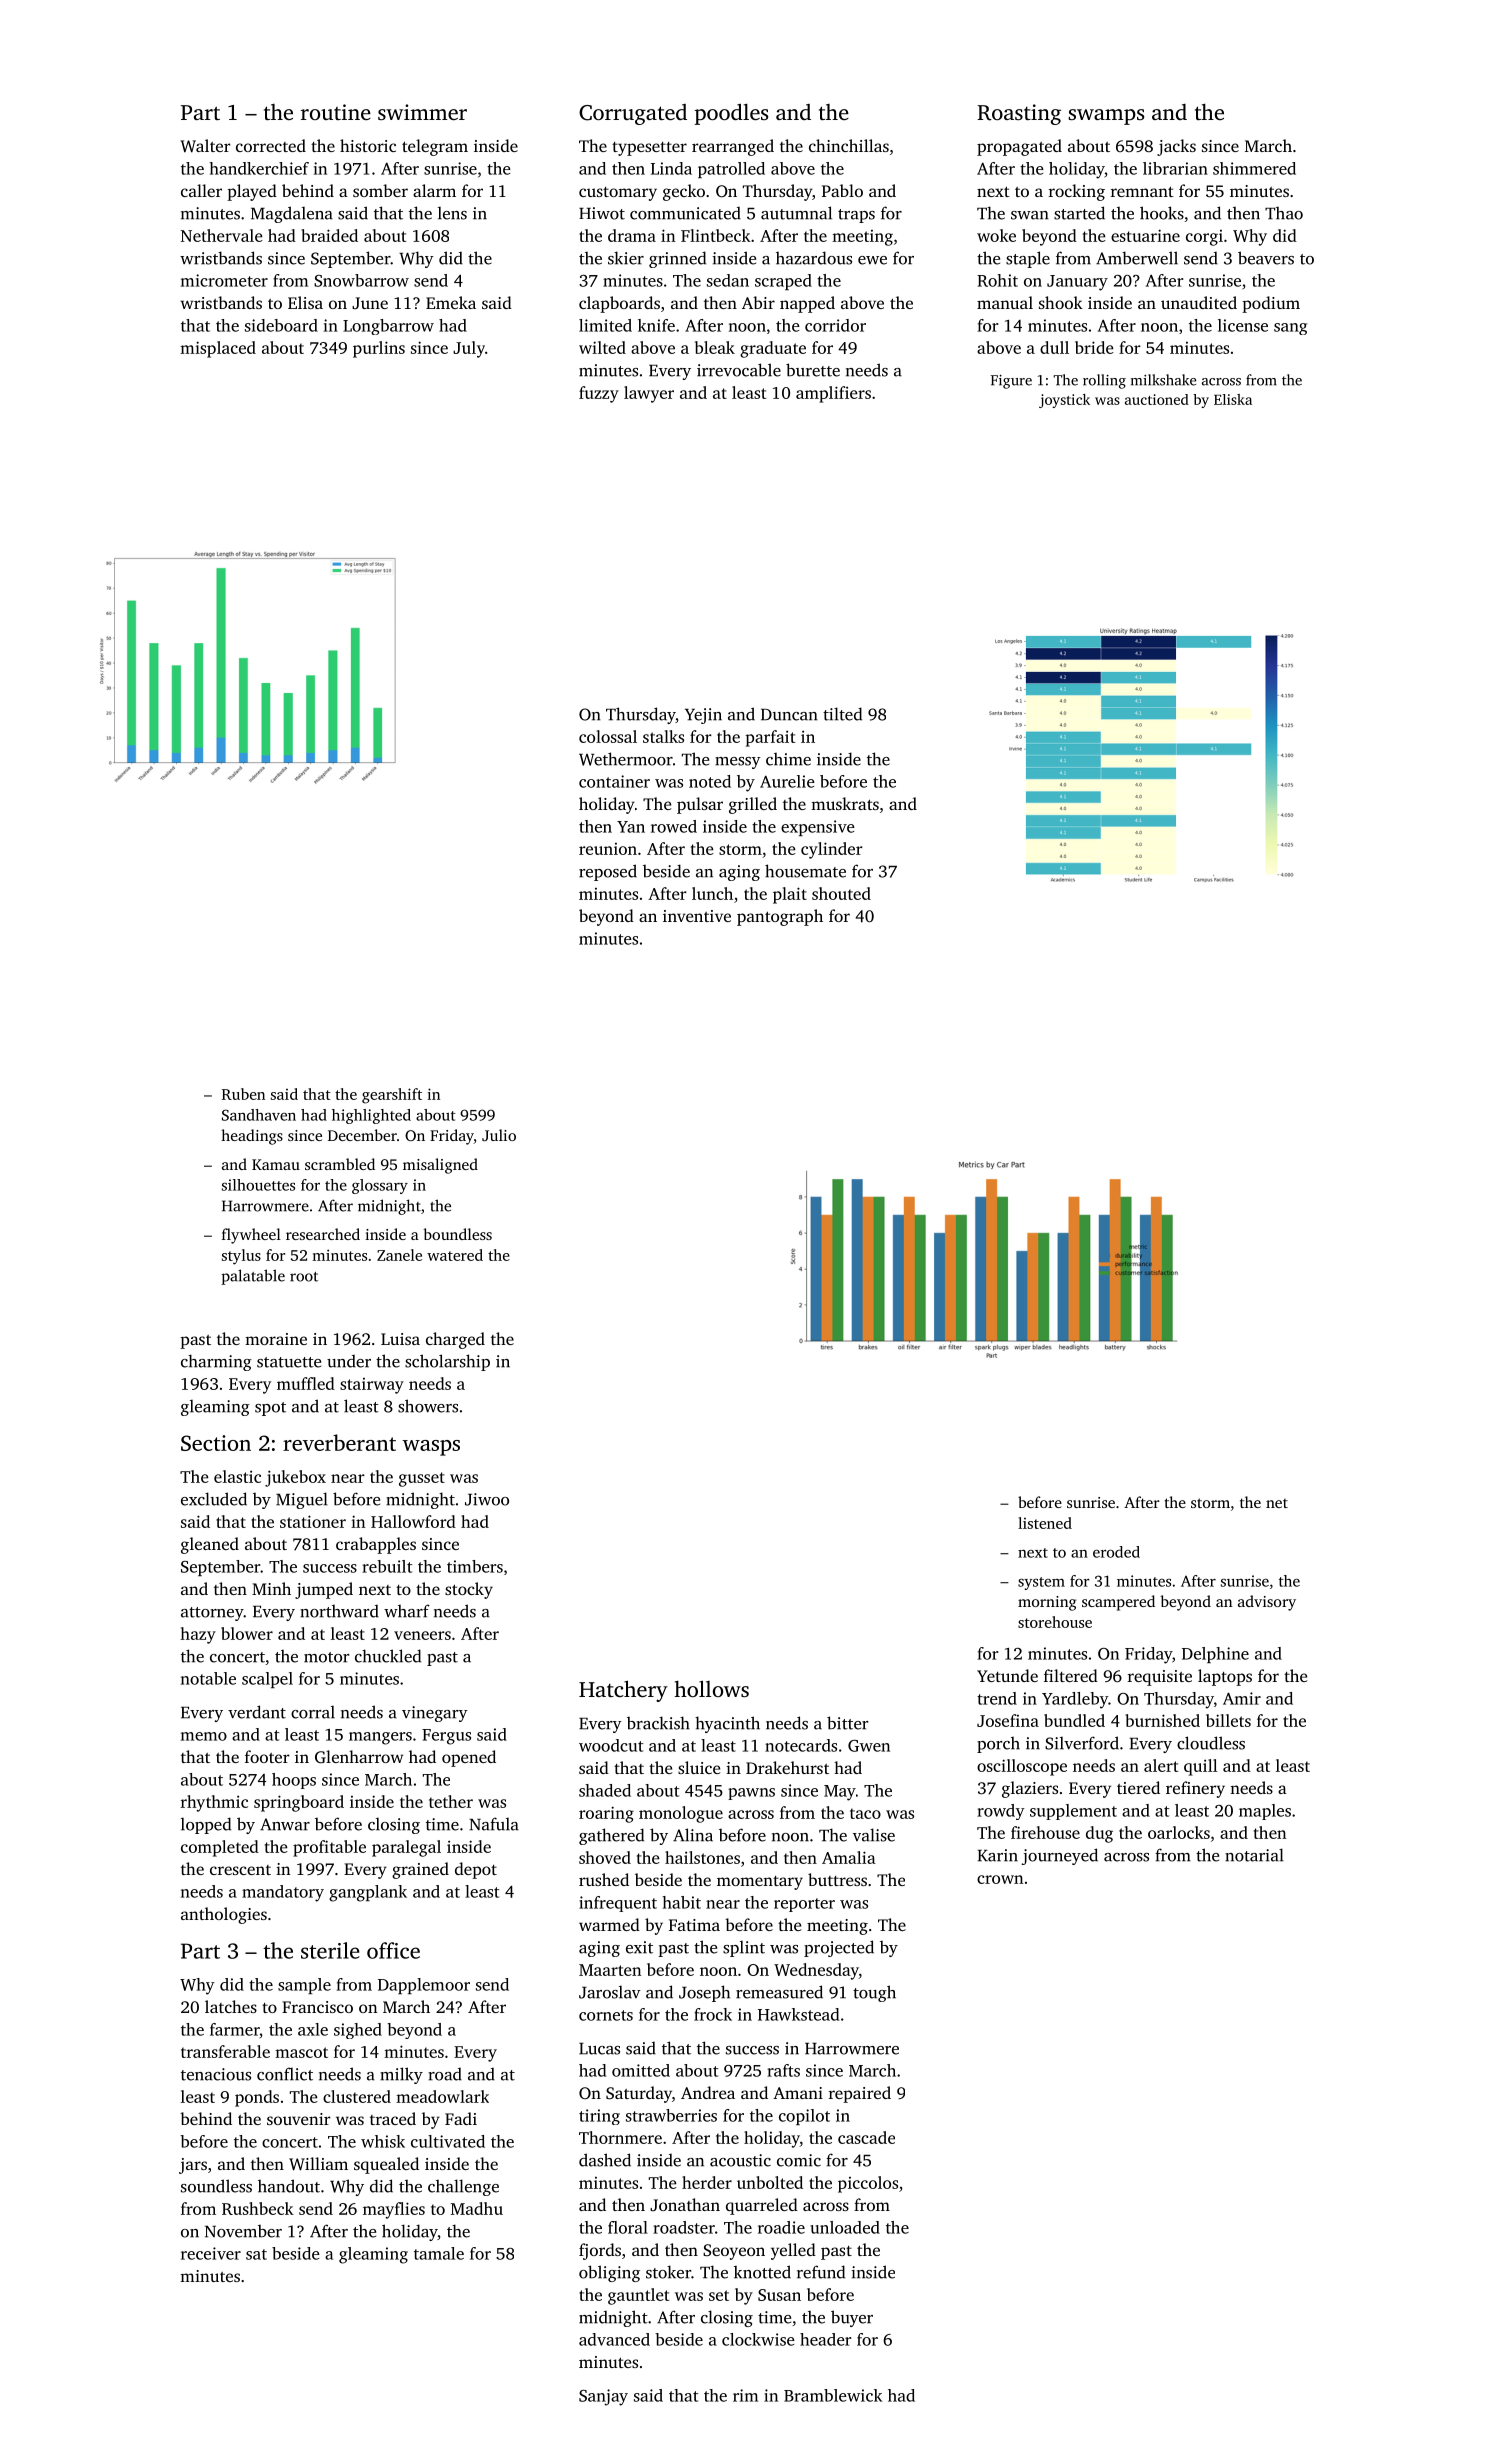 This screenshot has height=2464, width=1496. Describe the element at coordinates (845, 803) in the screenshot. I see `muskrats` at that location.
